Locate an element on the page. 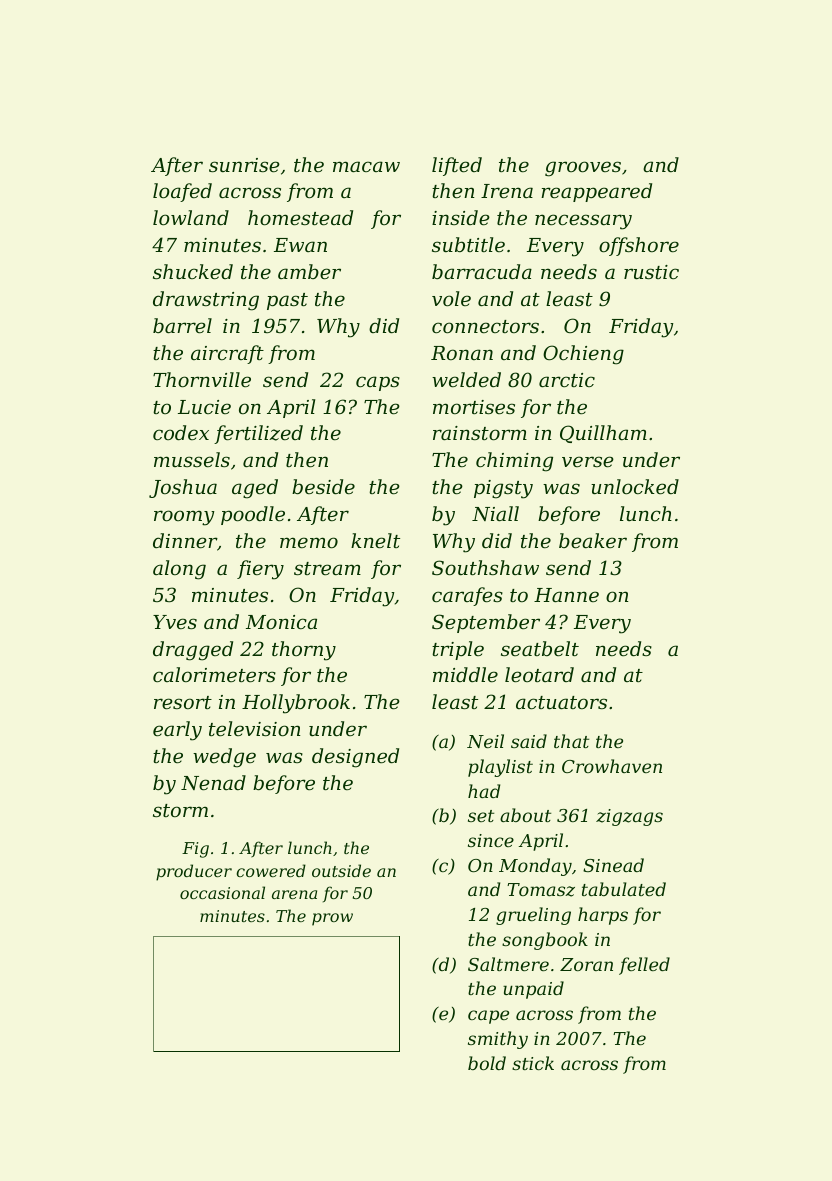 The image size is (832, 1181). unlocked is located at coordinates (635, 486).
